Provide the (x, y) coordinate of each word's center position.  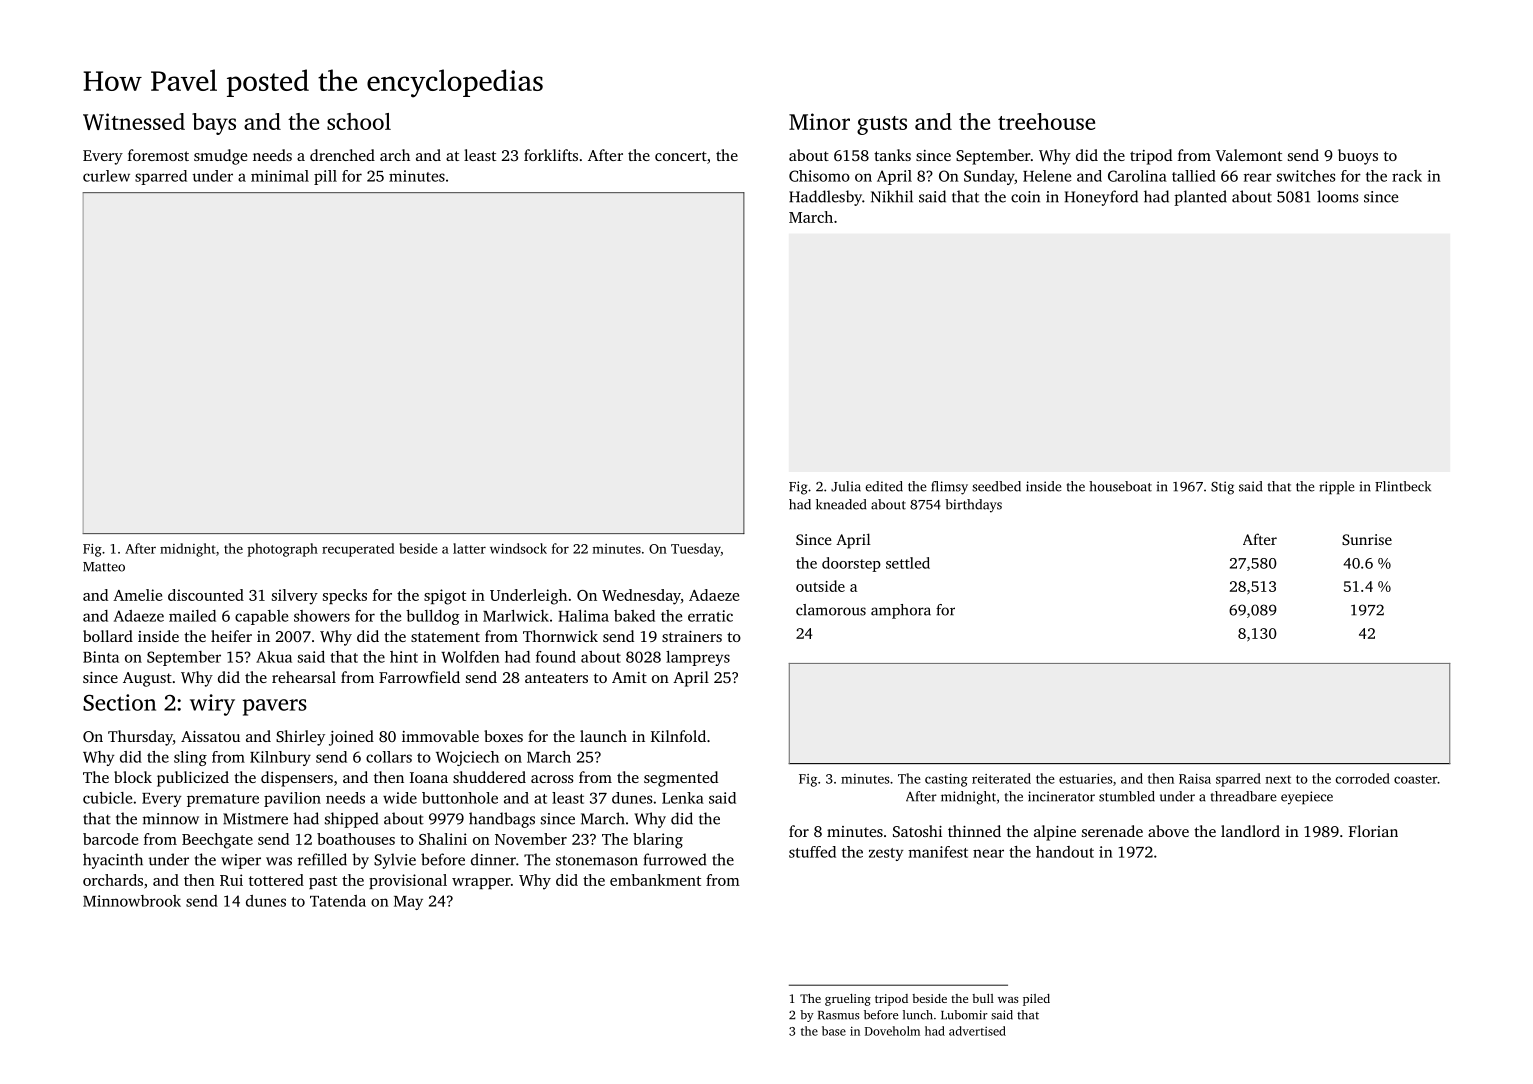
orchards (113, 880)
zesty (886, 854)
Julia (846, 486)
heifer (231, 636)
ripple (1336, 488)
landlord (1250, 831)
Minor (819, 121)
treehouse (1046, 121)
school (359, 121)
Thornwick (560, 636)
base (834, 1031)
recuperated (358, 550)
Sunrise (1367, 539)
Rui (231, 880)
